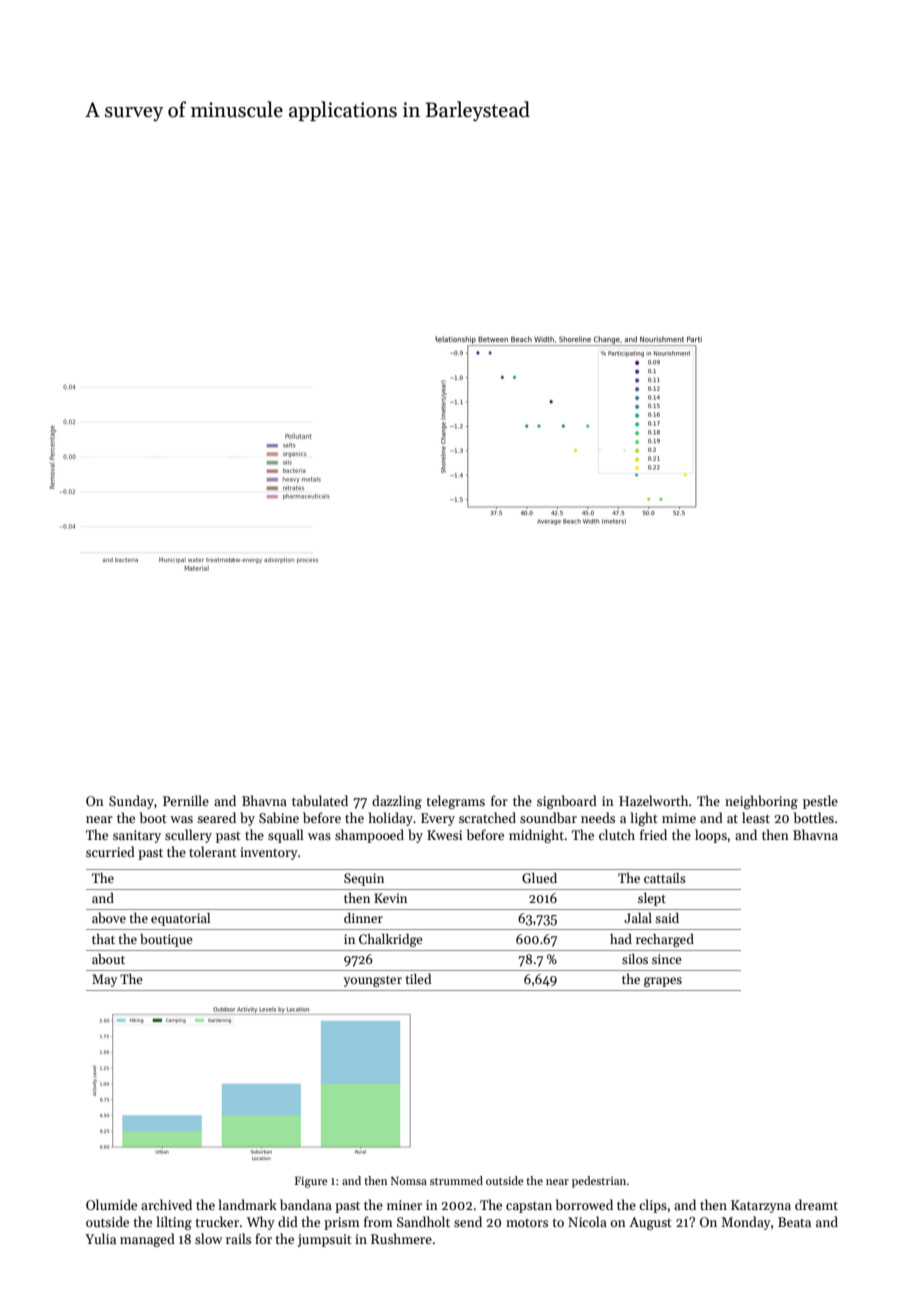 The height and width of the screenshot is (1308, 924). I want to click on Figure, so click(311, 1182).
